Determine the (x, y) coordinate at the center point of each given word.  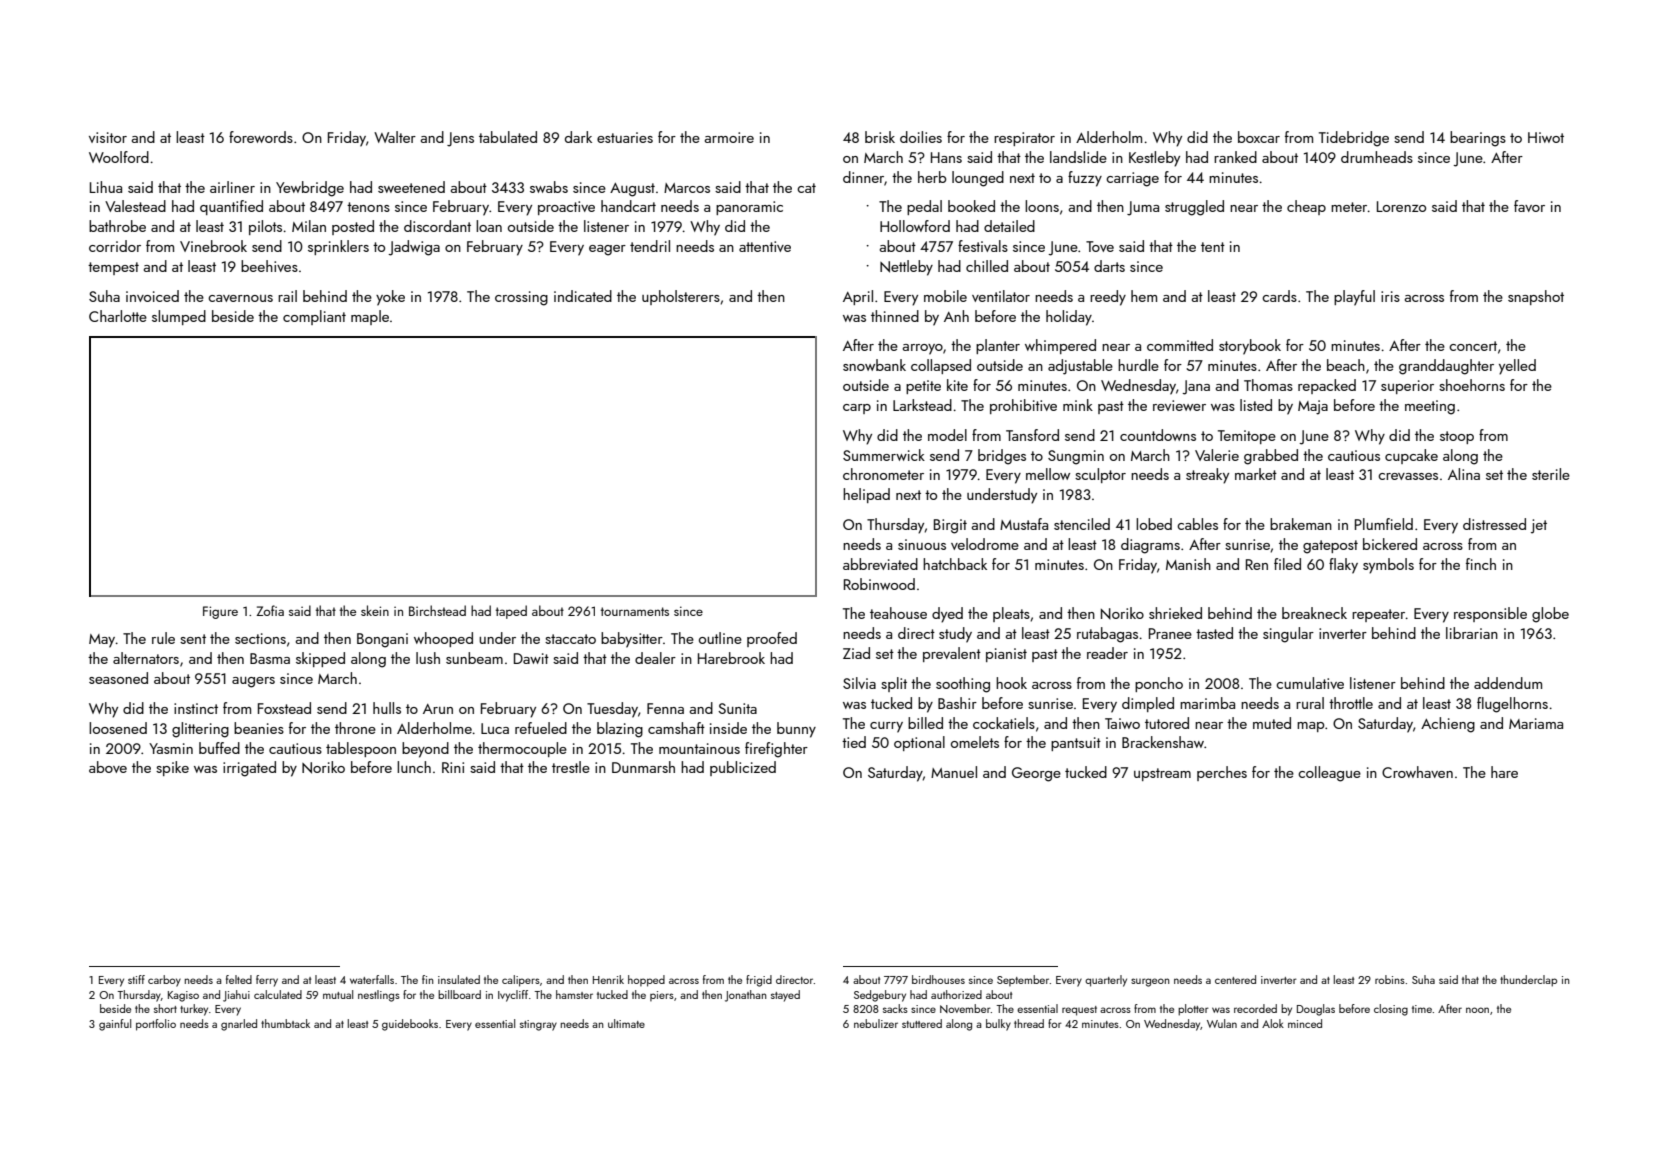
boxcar (1259, 137)
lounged (978, 179)
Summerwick (884, 455)
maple (370, 317)
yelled (1517, 367)
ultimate (626, 1023)
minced (1305, 1023)
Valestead (135, 206)
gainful (115, 1025)
